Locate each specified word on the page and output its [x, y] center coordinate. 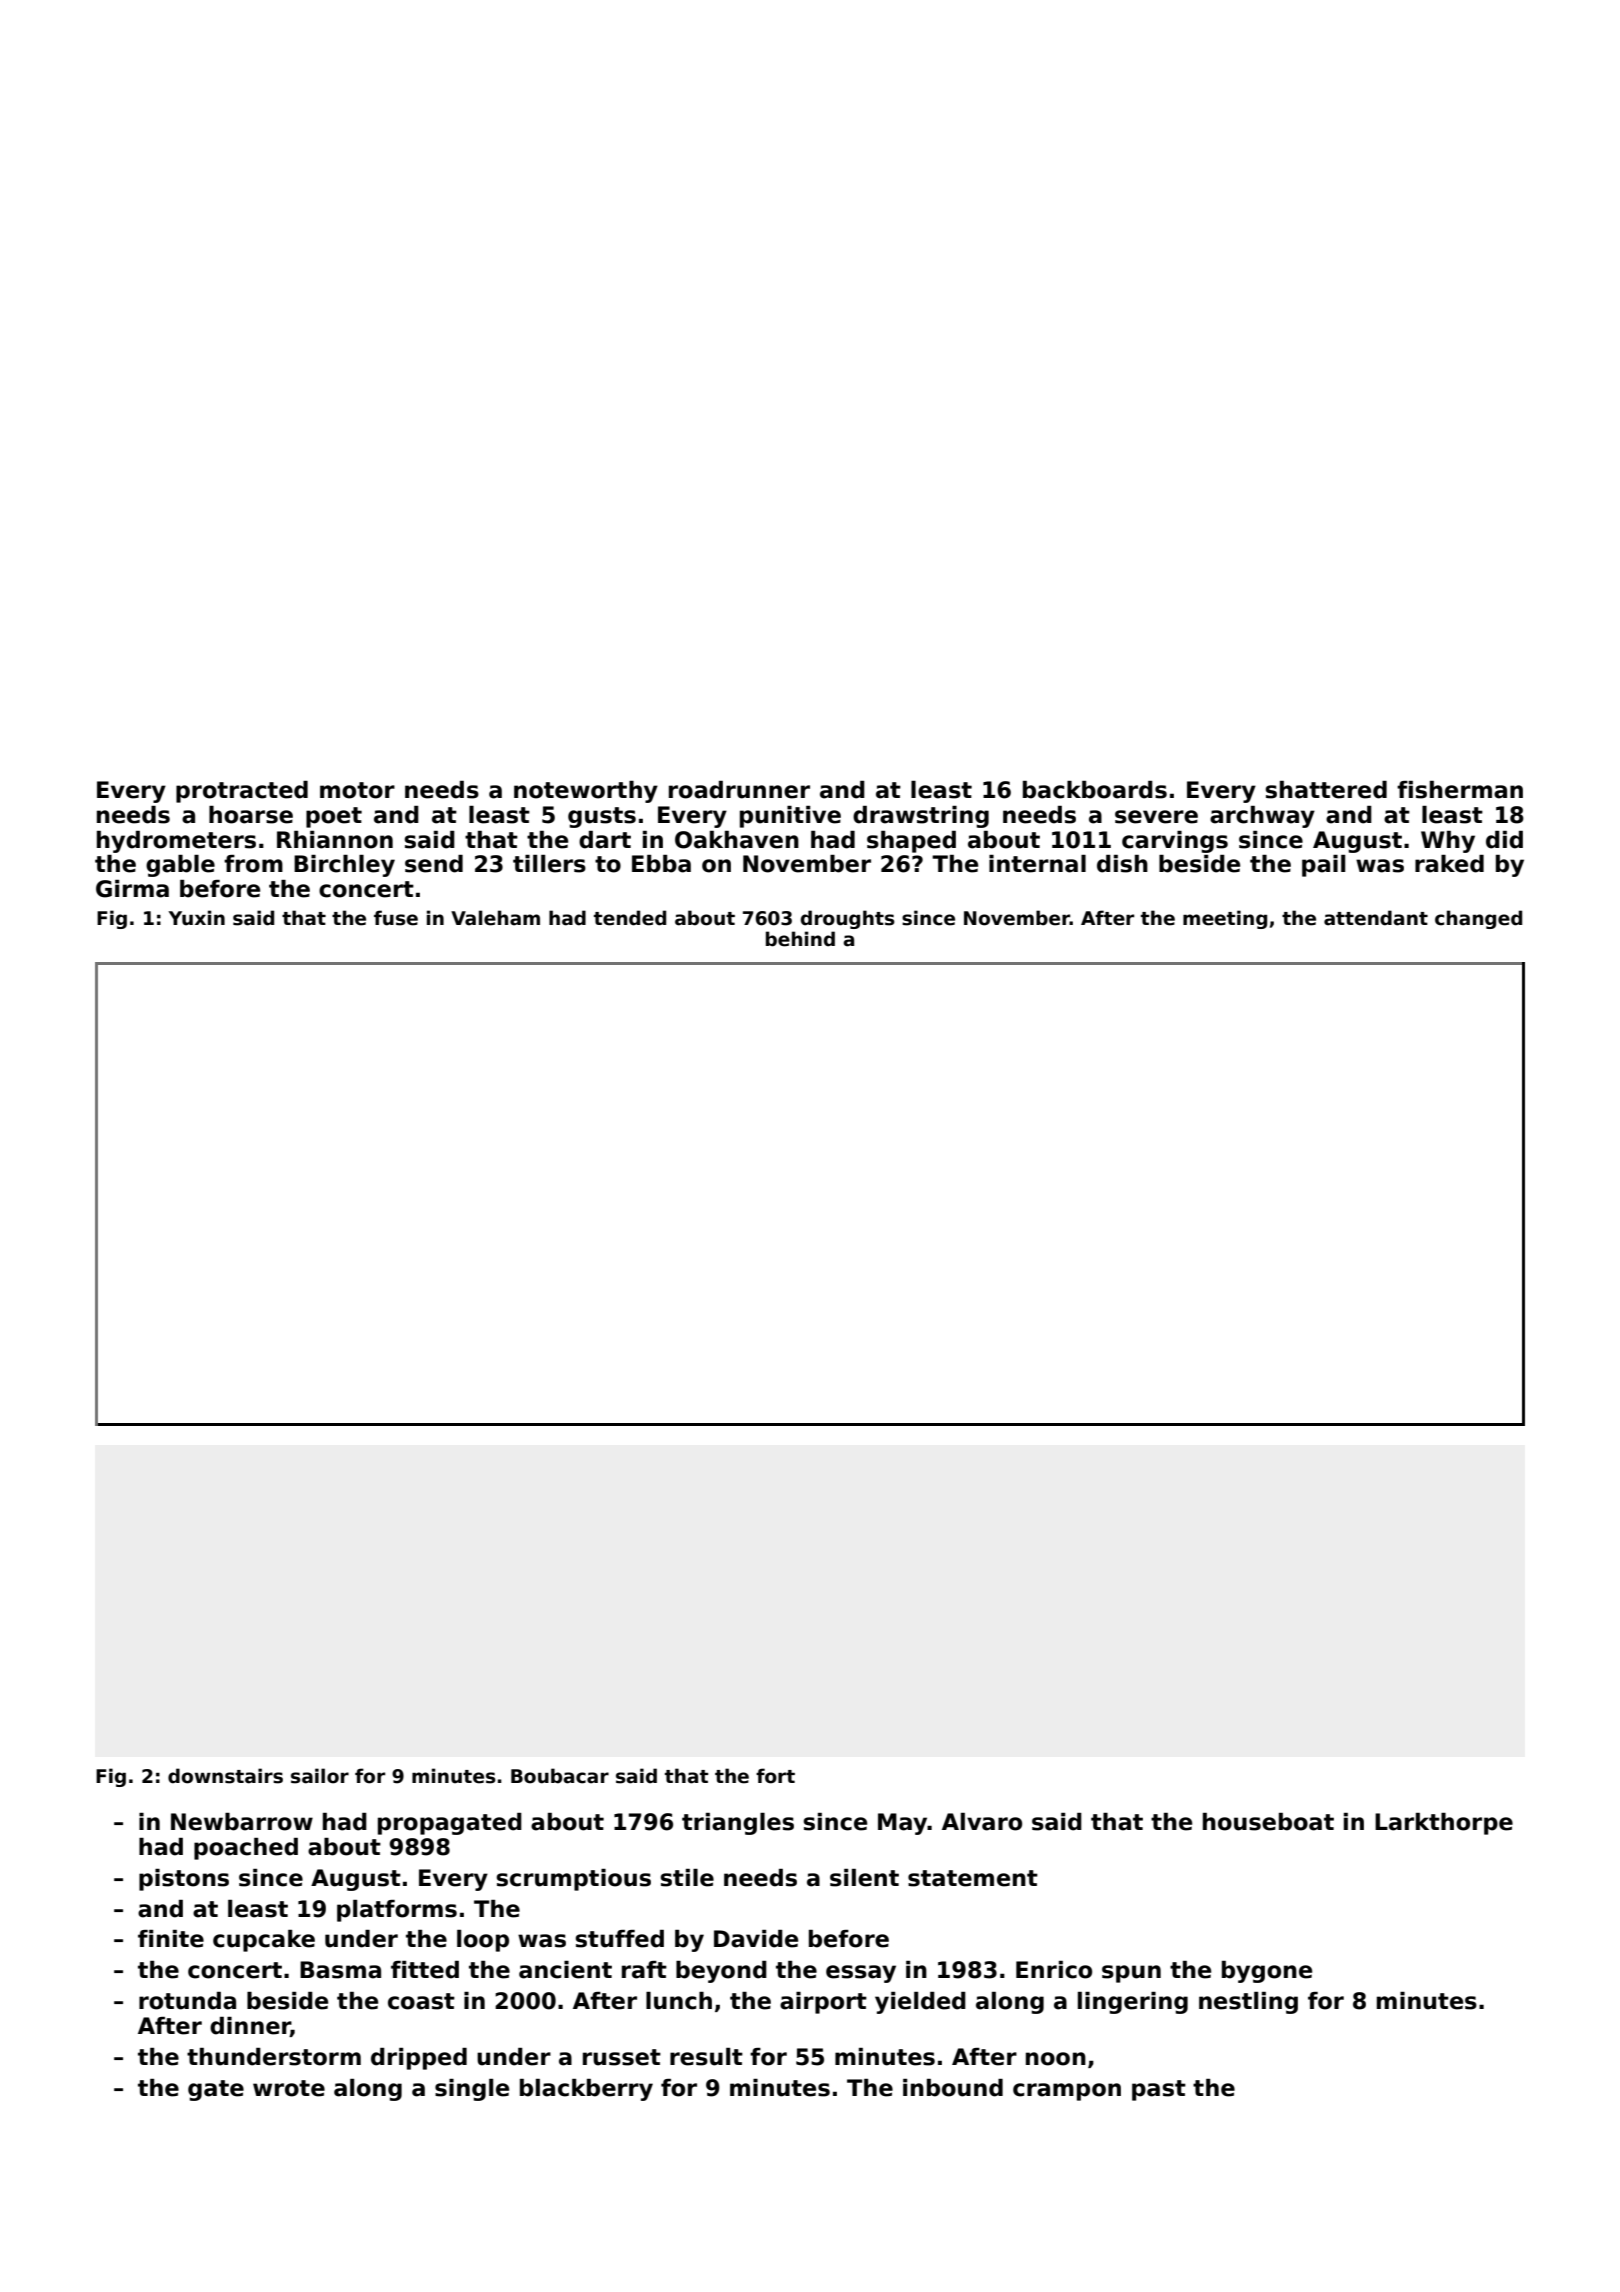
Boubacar [560, 1776]
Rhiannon [335, 840]
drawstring [921, 817]
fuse [396, 918]
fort [775, 1776]
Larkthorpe [1444, 1824]
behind [800, 939]
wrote [289, 2088]
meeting [1225, 919]
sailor [320, 1776]
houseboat [1268, 1822]
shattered [1326, 790]
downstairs [225, 1776]
